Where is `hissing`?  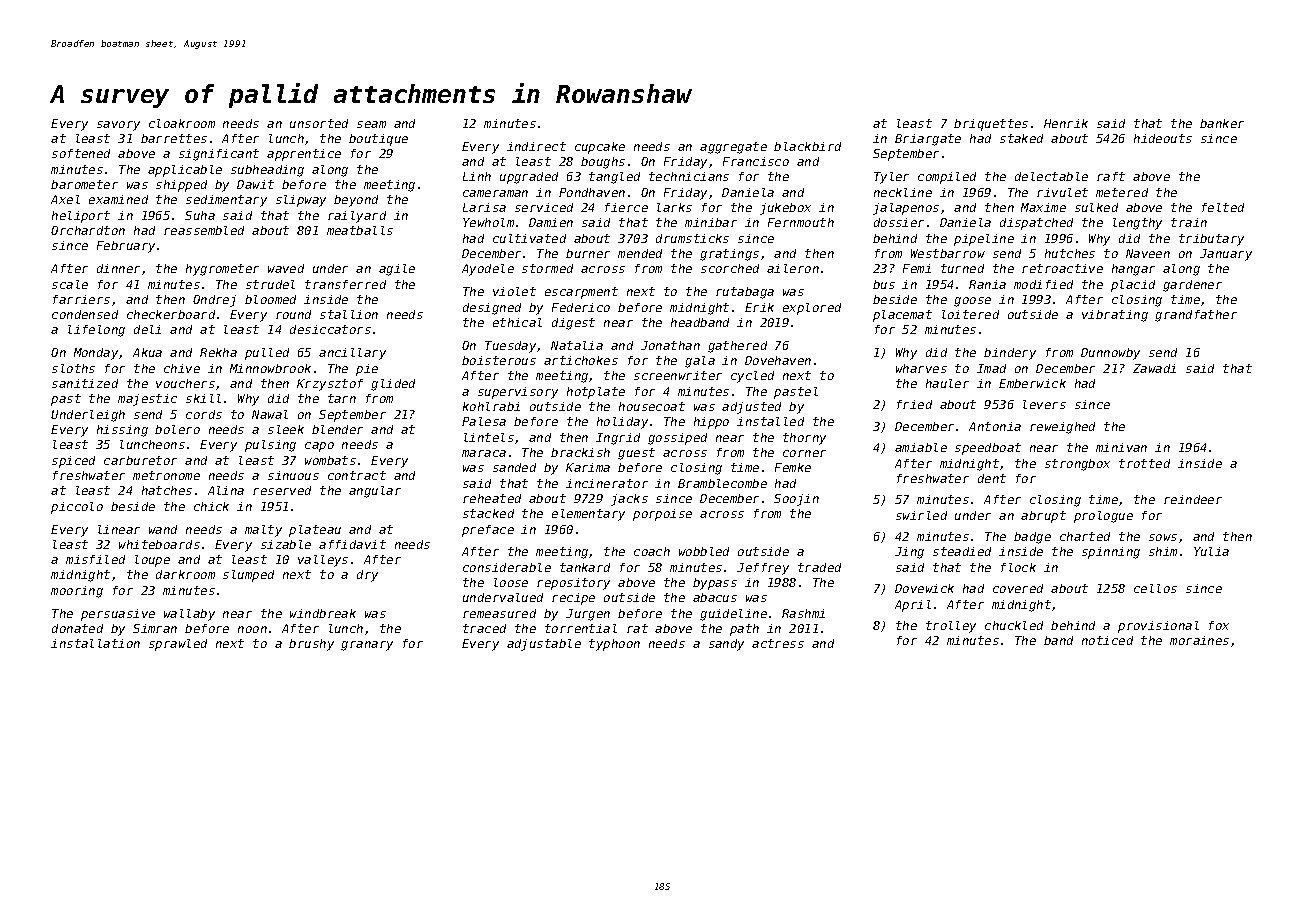
hissing is located at coordinates (122, 431).
